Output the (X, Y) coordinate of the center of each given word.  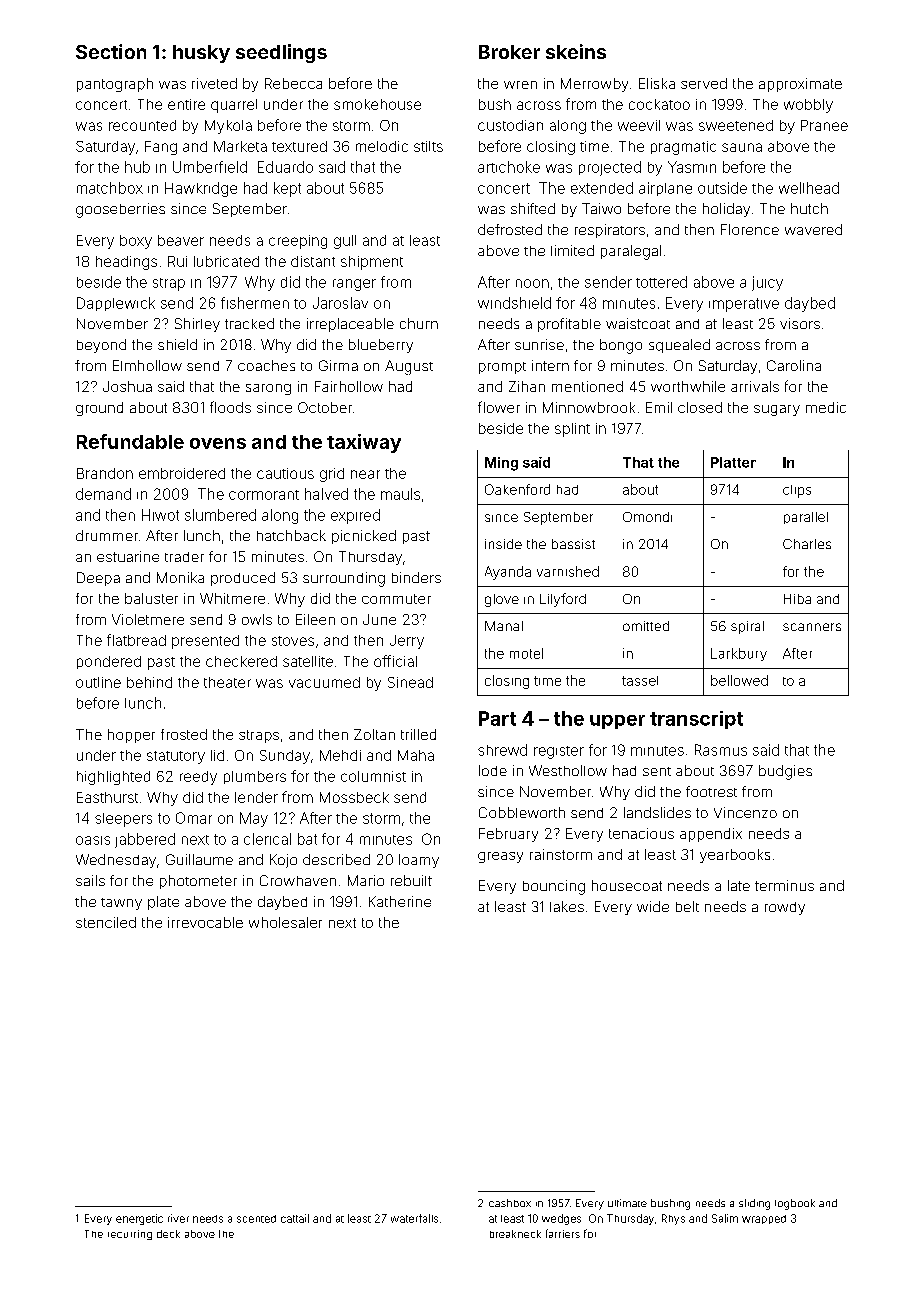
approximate (800, 85)
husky (201, 54)
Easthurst (107, 797)
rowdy (785, 908)
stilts (428, 146)
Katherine (400, 901)
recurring (130, 1235)
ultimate (627, 1203)
